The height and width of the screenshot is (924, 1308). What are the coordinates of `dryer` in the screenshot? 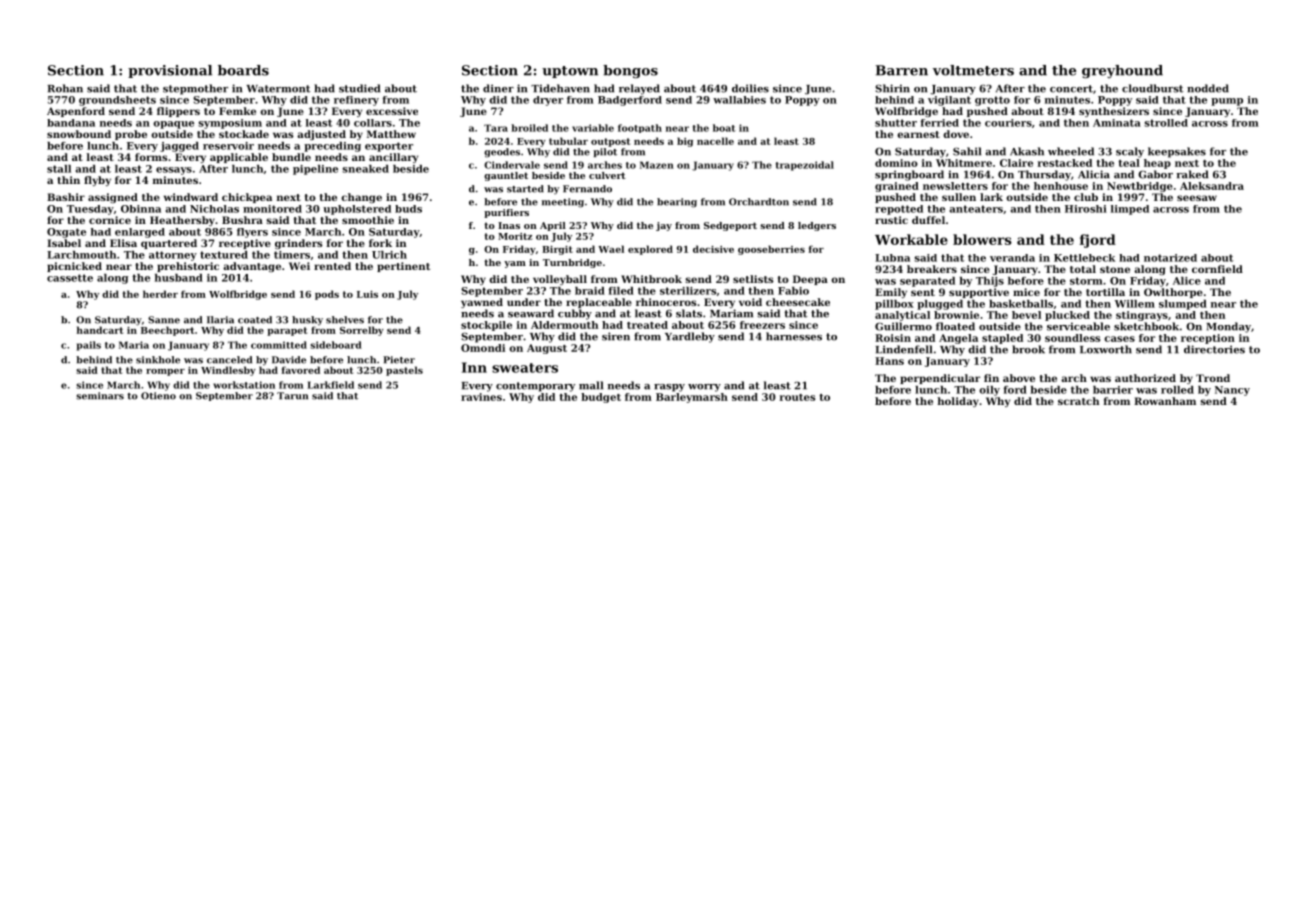 It's located at (548, 101).
